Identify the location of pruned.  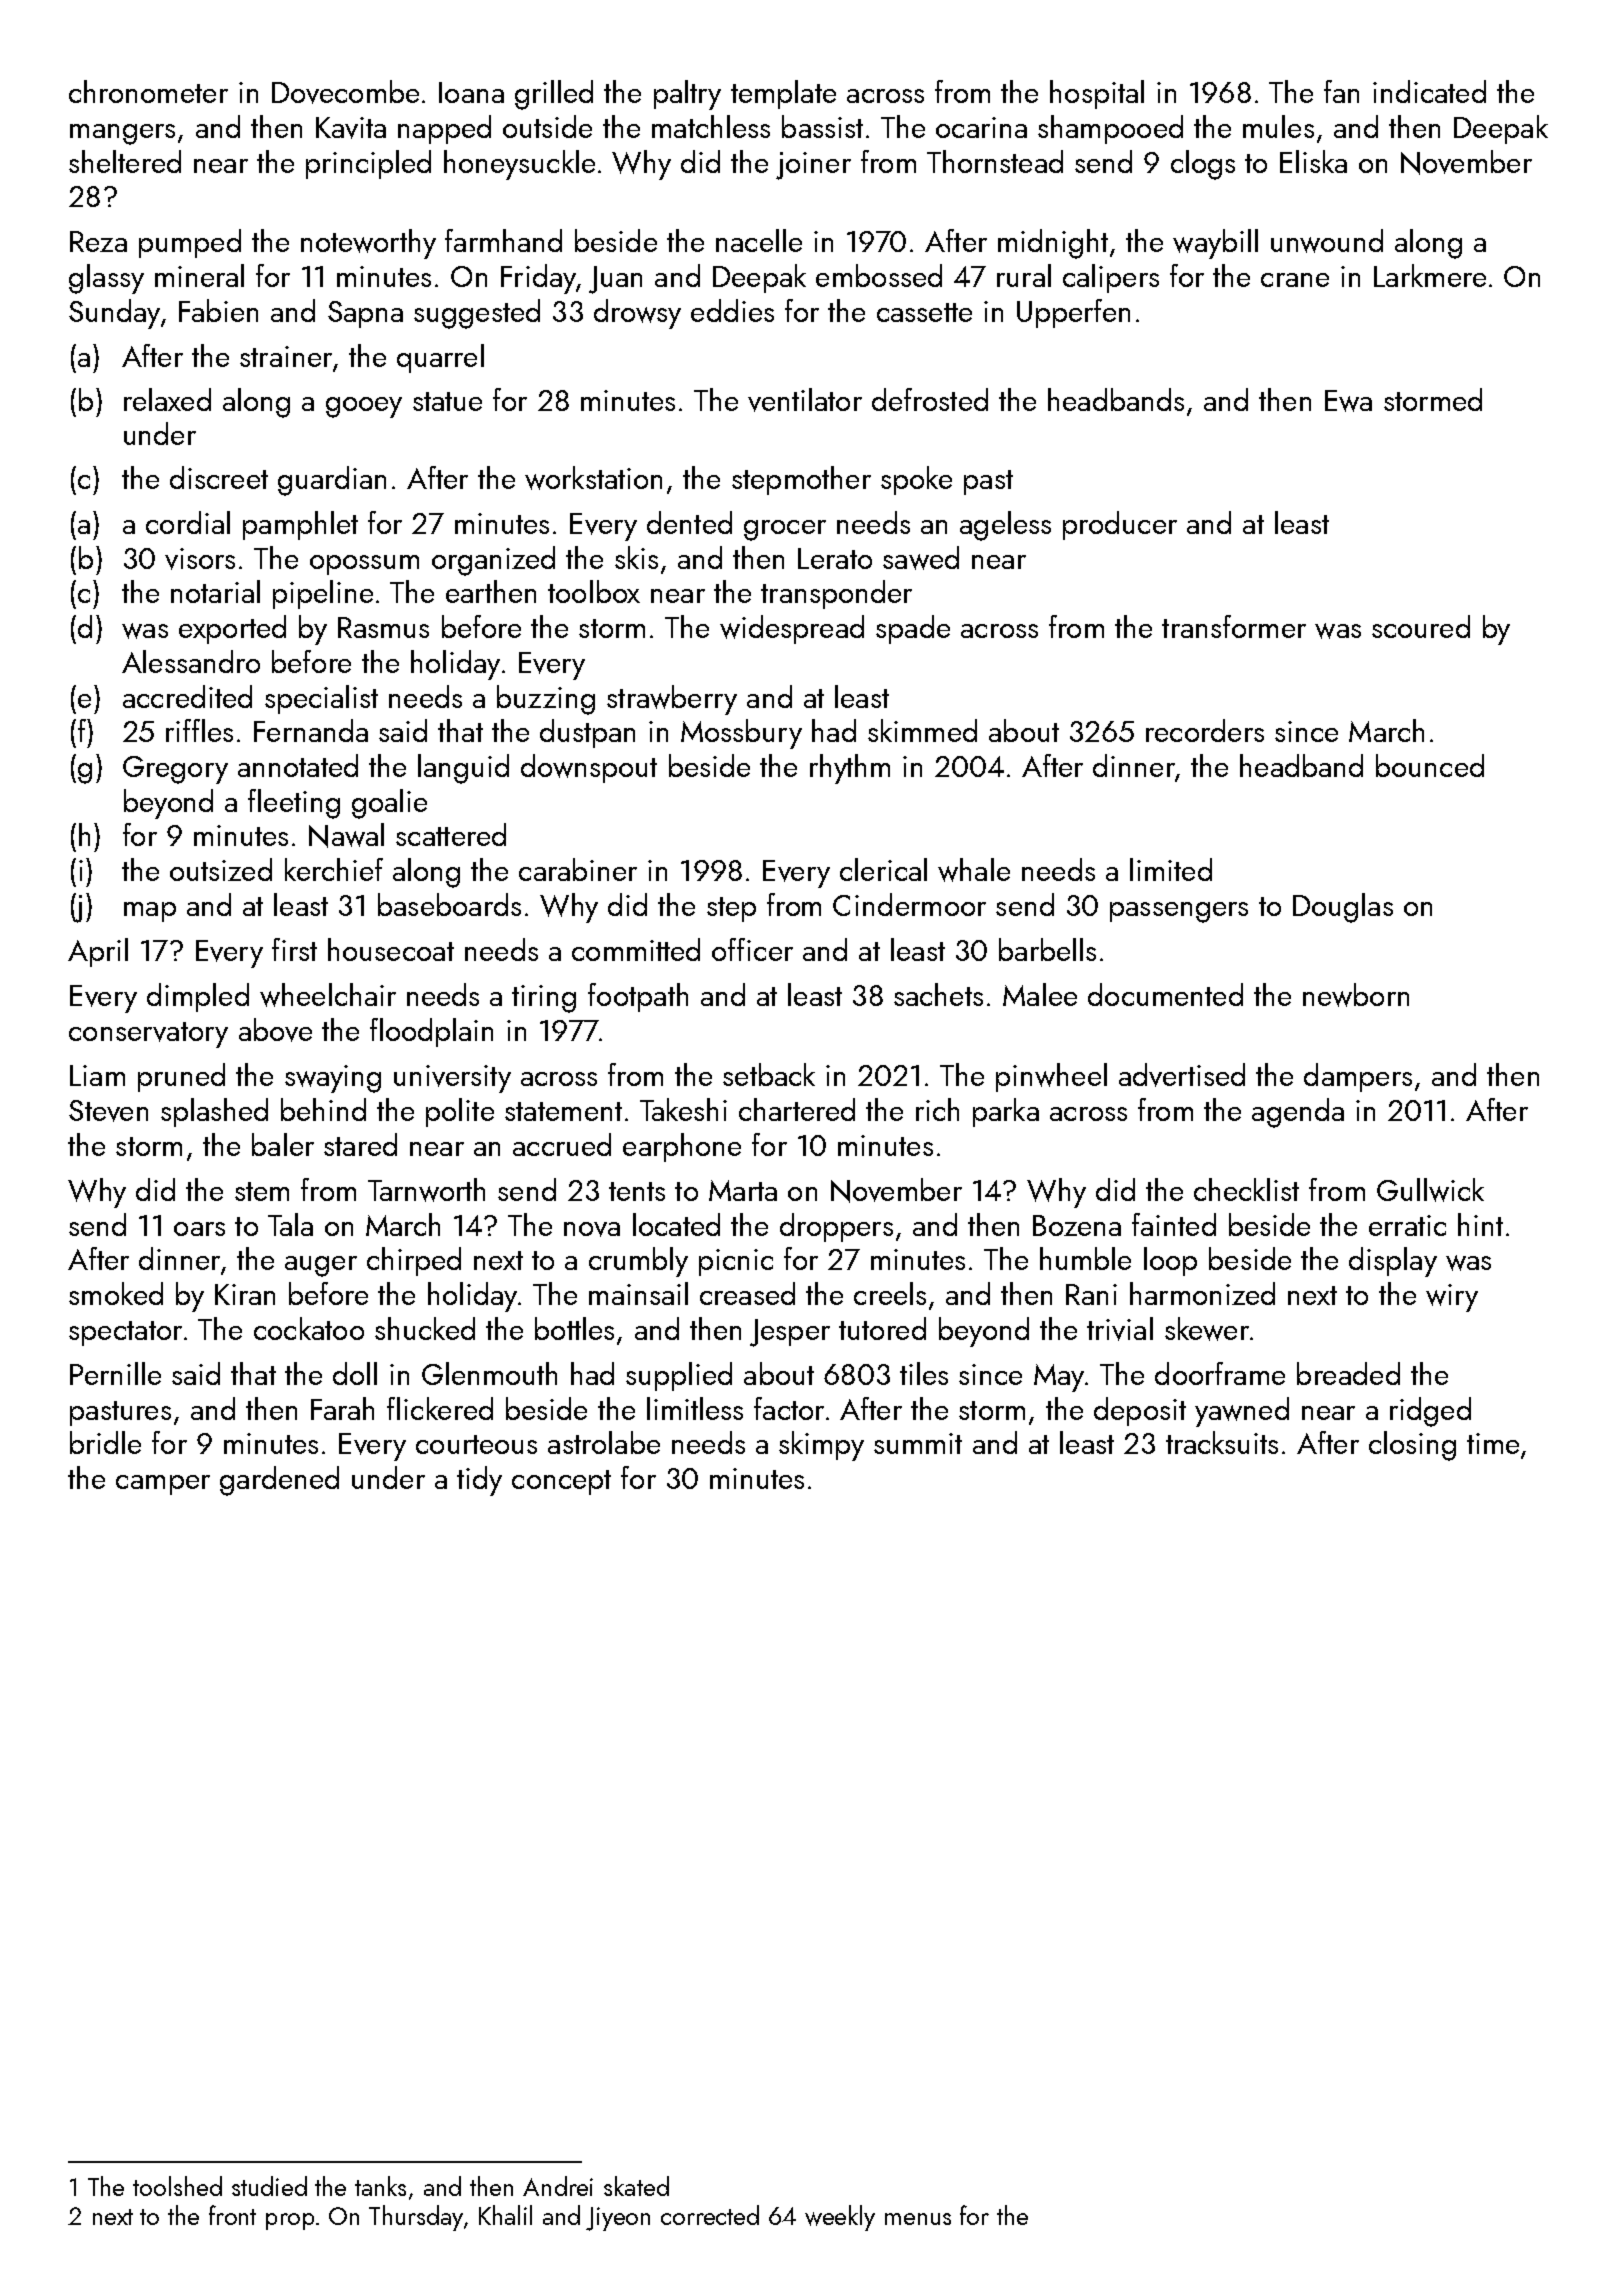
(181, 1077).
